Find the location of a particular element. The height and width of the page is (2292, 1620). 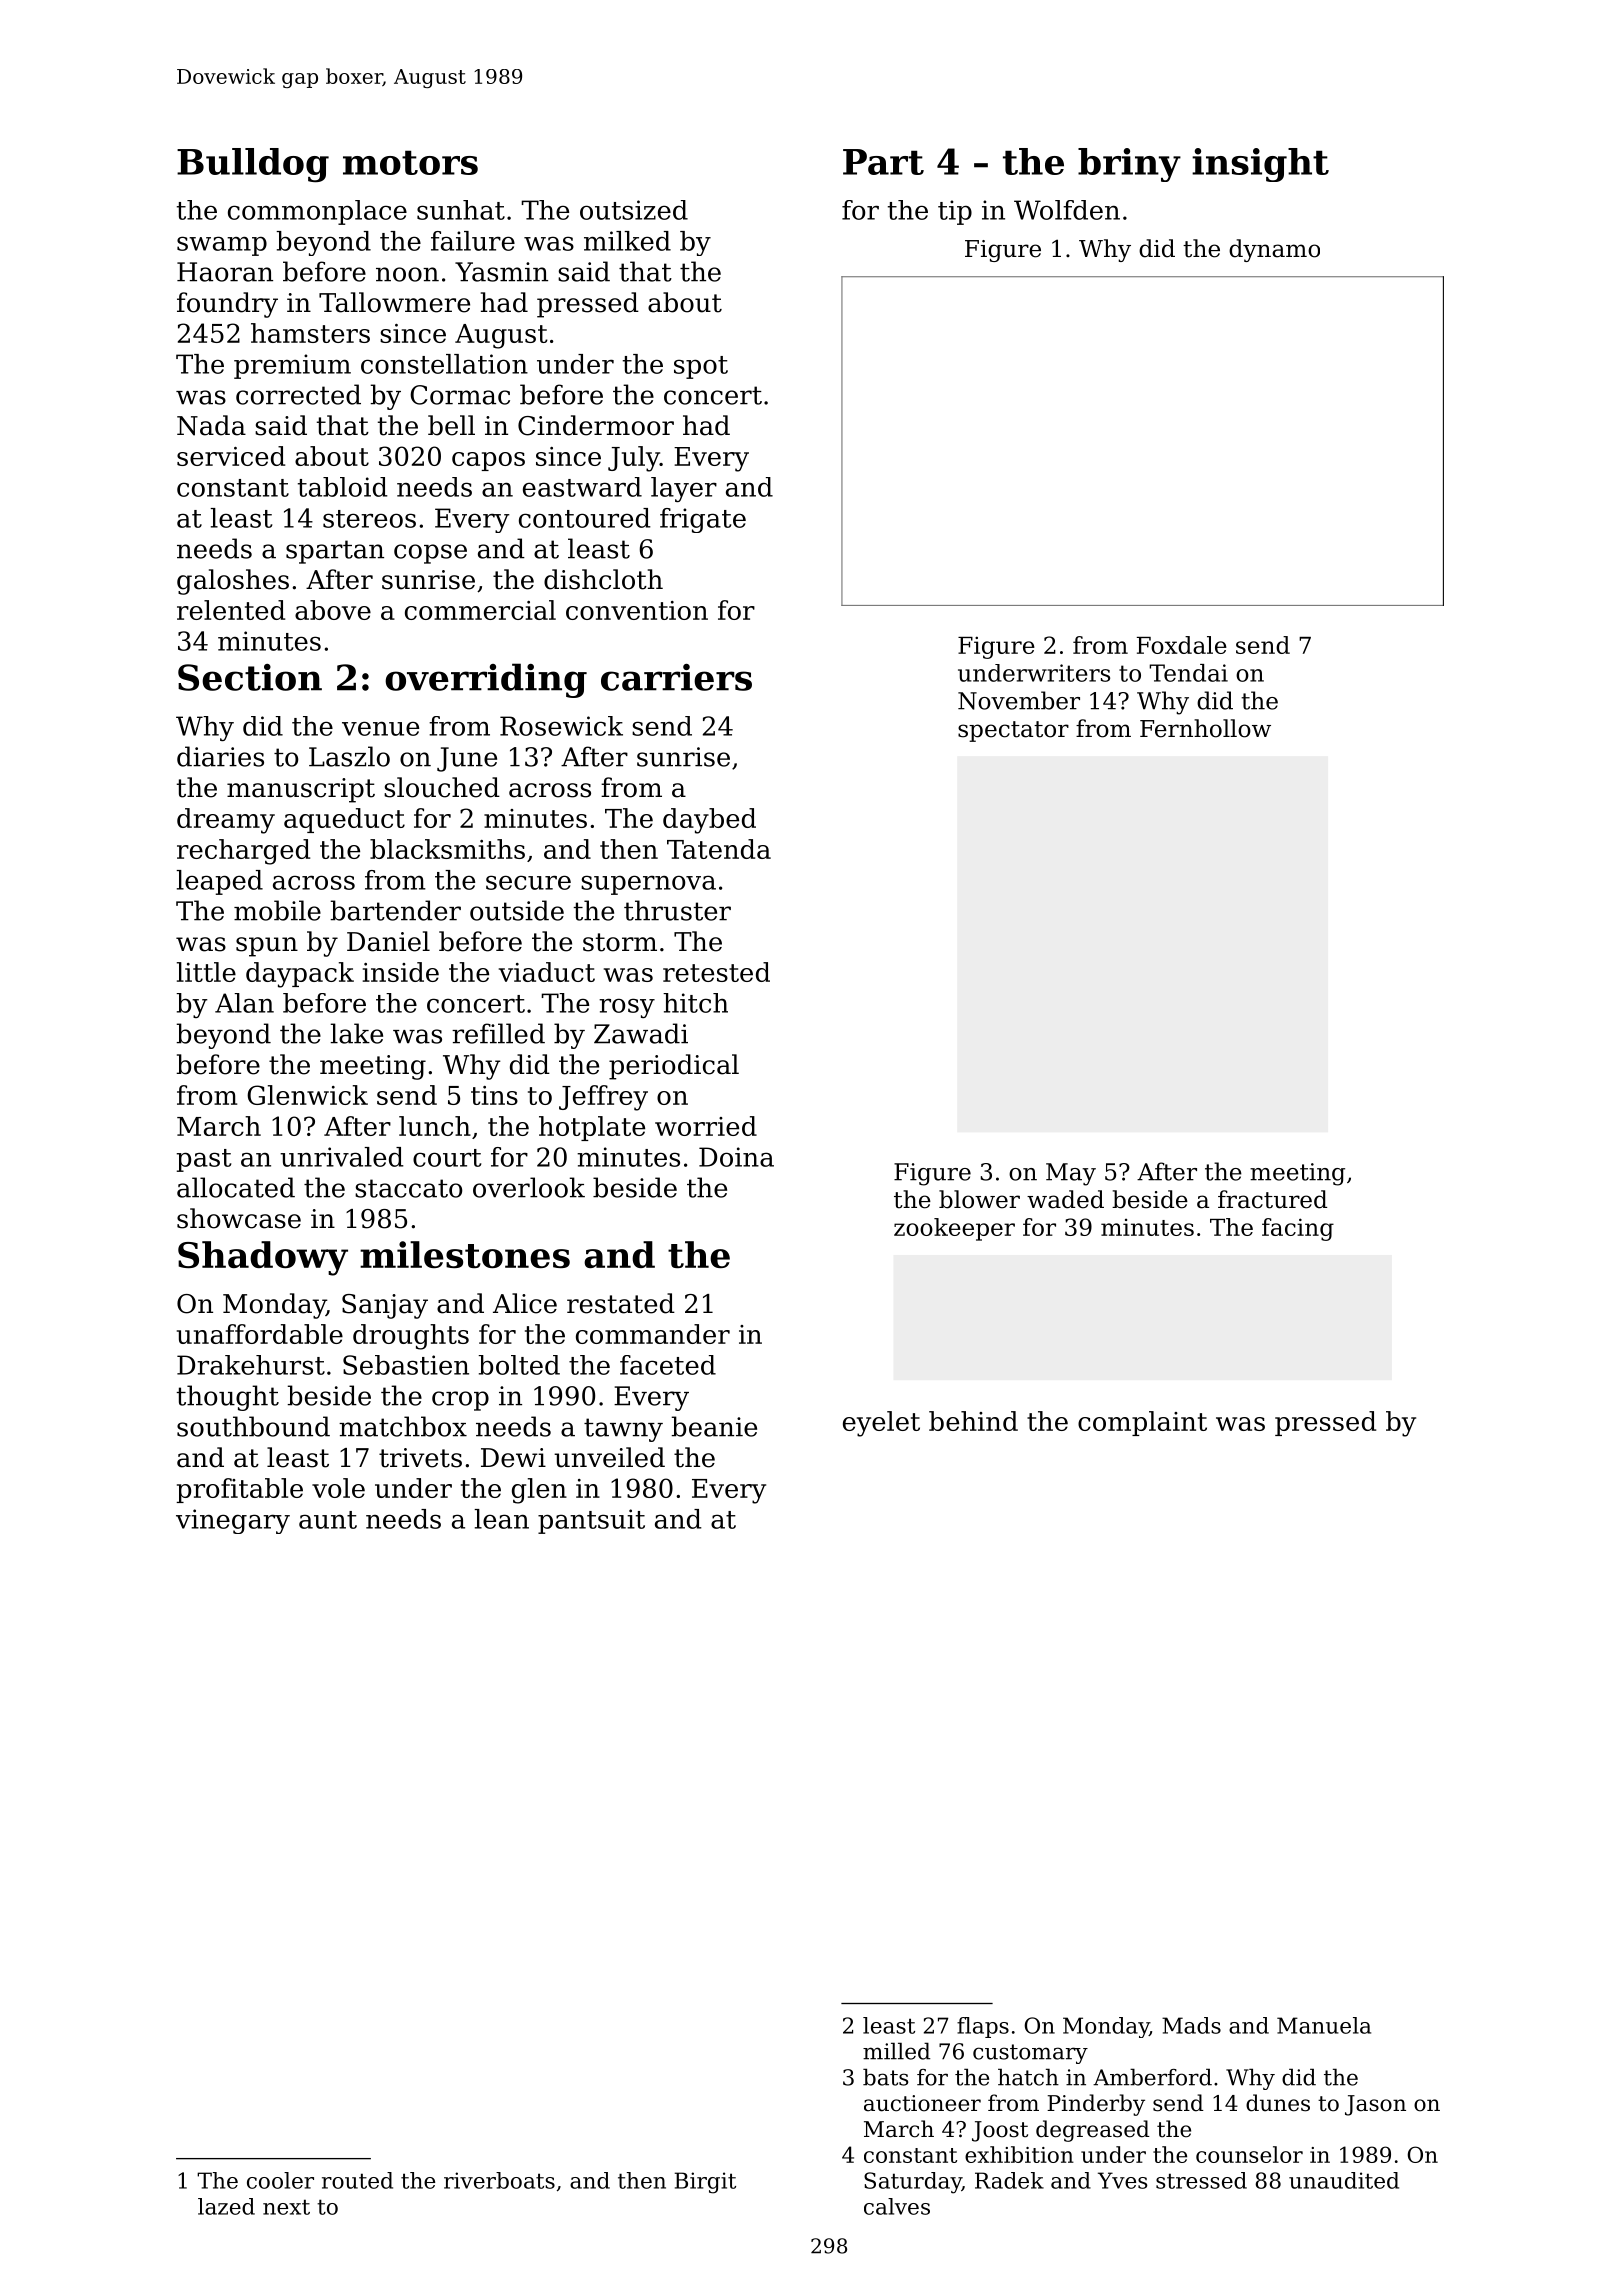

blacksmiths is located at coordinates (447, 849).
